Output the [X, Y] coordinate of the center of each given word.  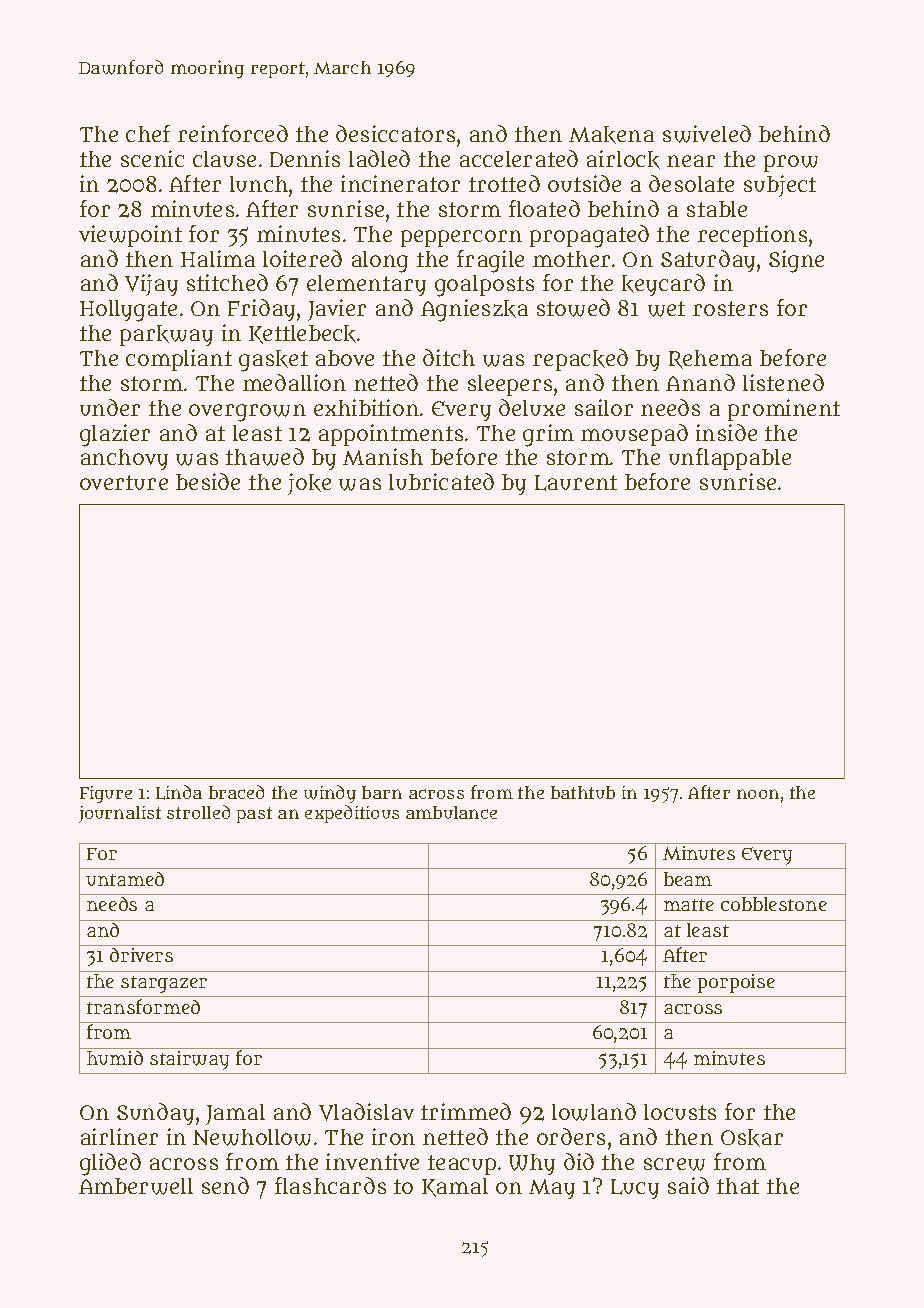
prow [791, 163]
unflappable [730, 459]
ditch [449, 357]
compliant [179, 360]
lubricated [441, 481]
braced [236, 792]
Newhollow [252, 1137]
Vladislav [366, 1112]
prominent [784, 410]
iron [393, 1136]
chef [148, 133]
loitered [302, 258]
